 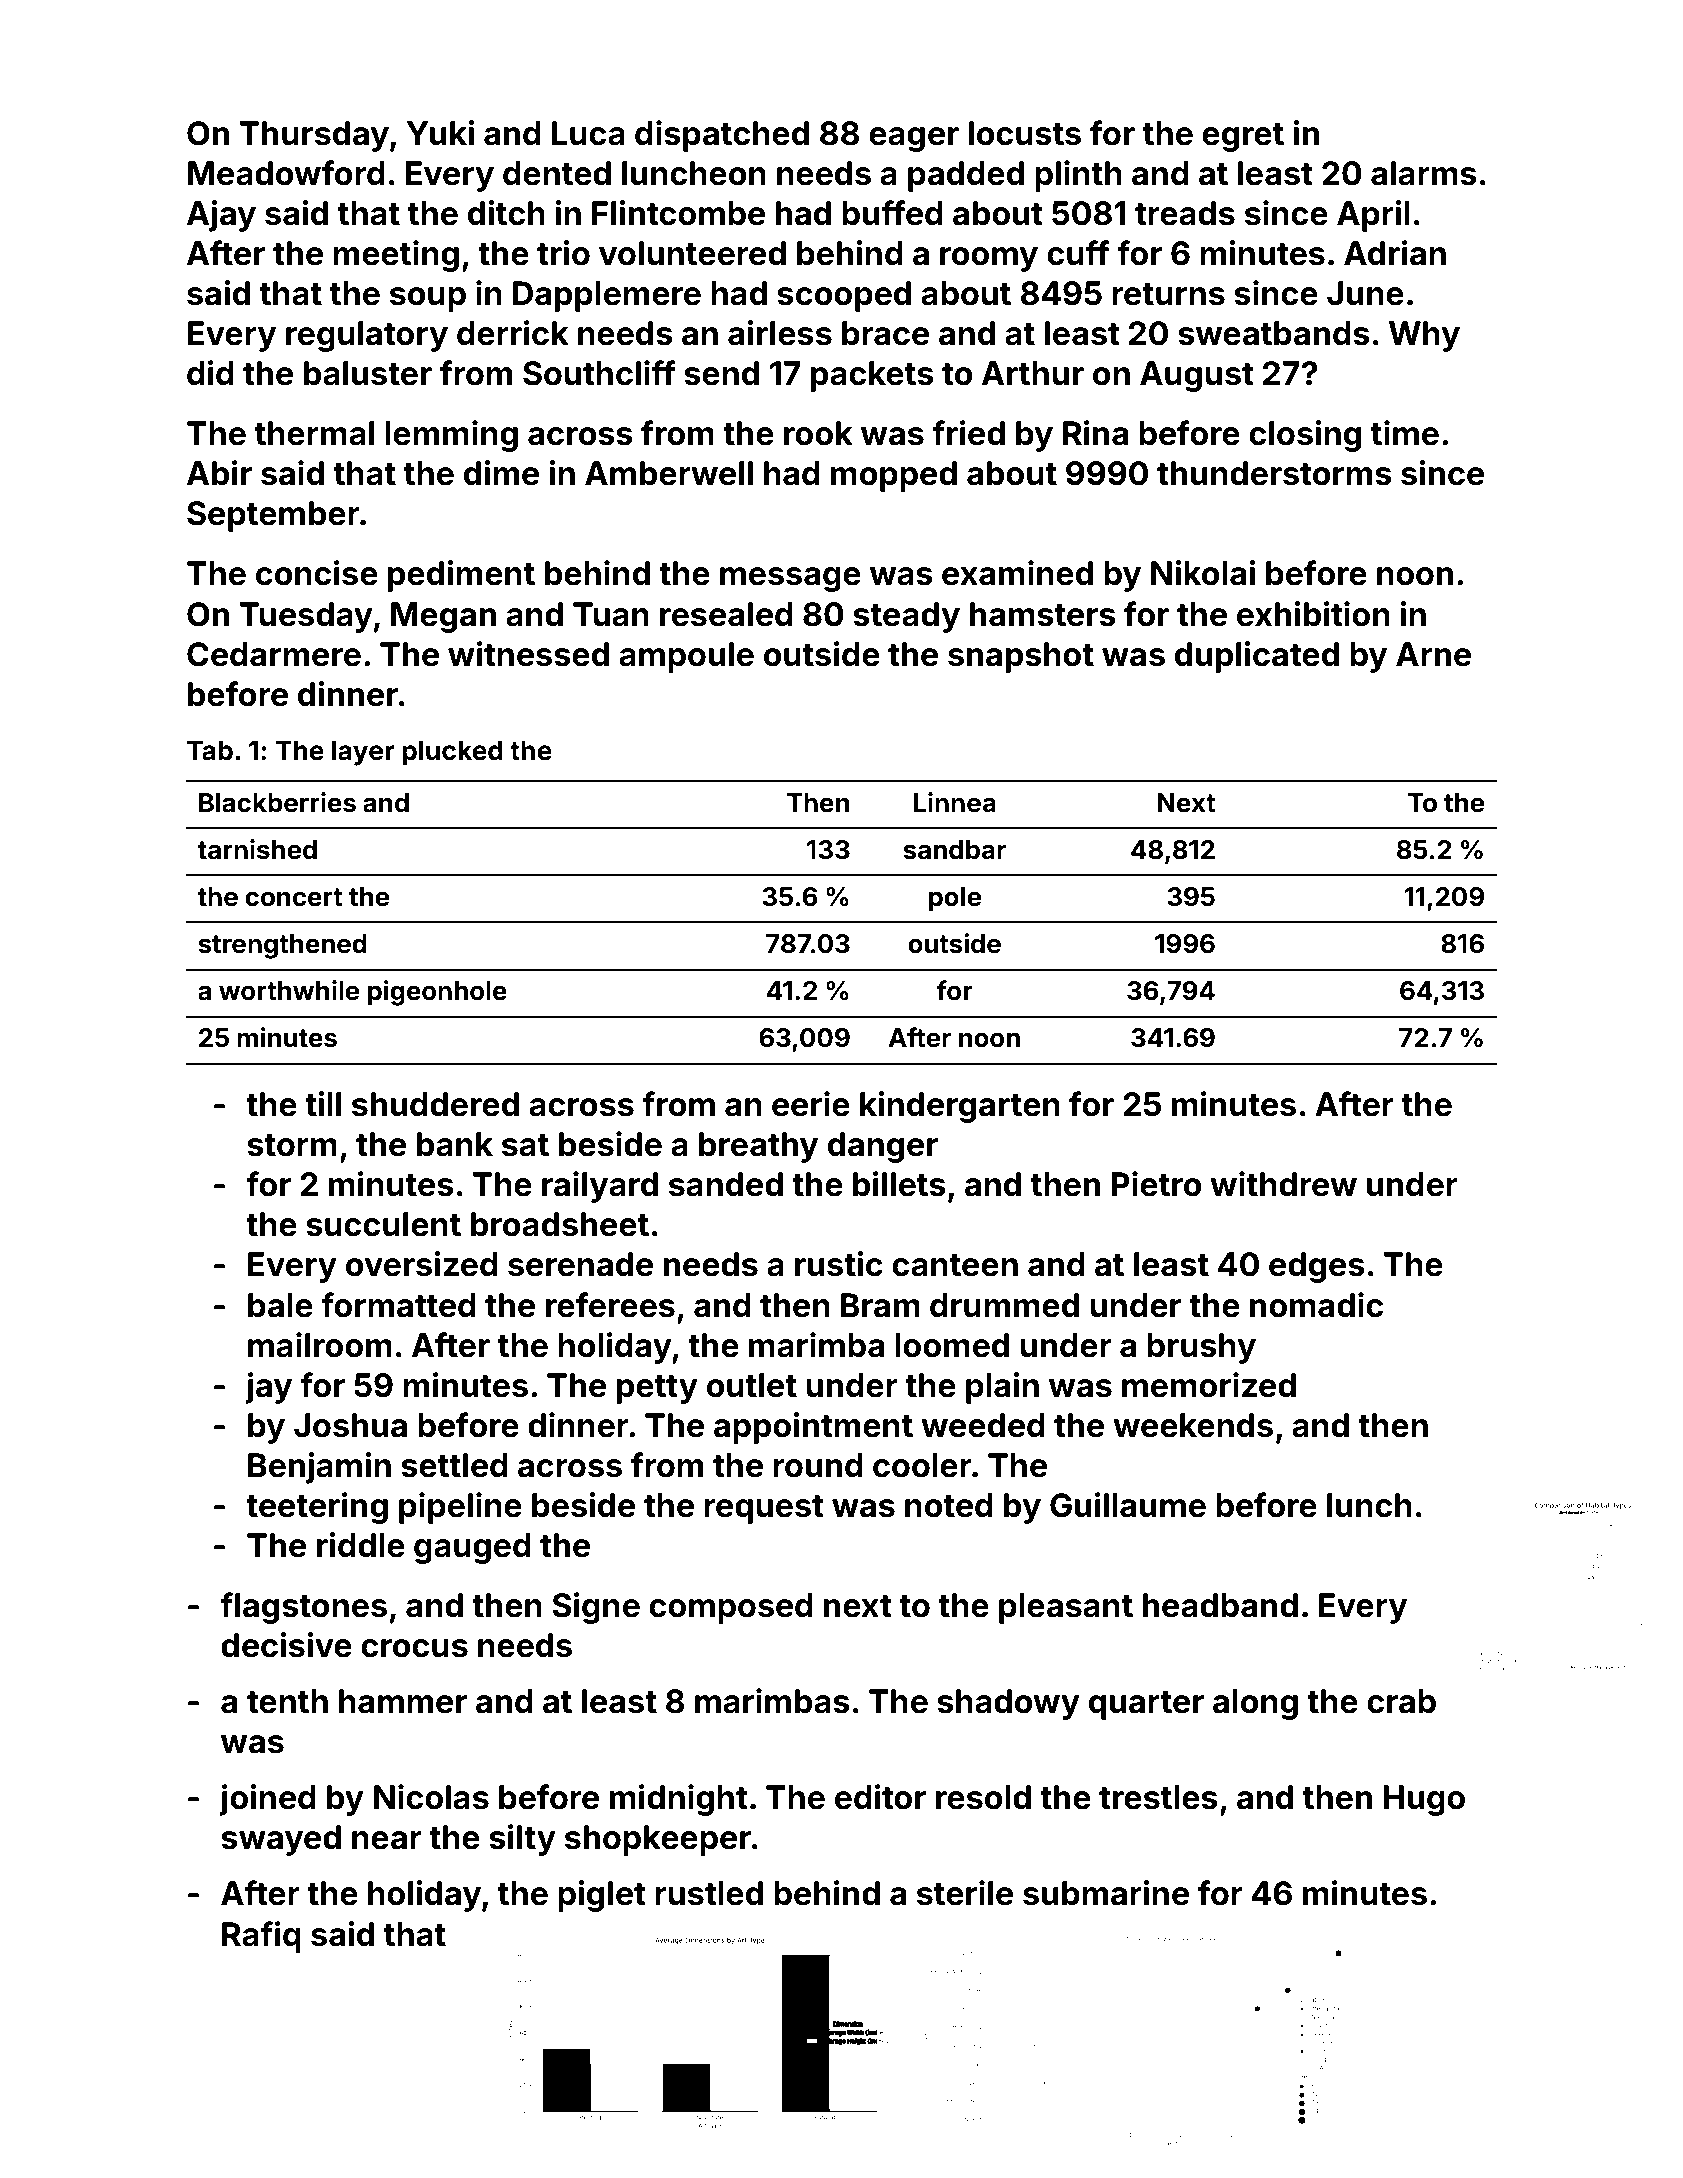 What do you see at coordinates (885, 333) in the document?
I see `brace` at bounding box center [885, 333].
